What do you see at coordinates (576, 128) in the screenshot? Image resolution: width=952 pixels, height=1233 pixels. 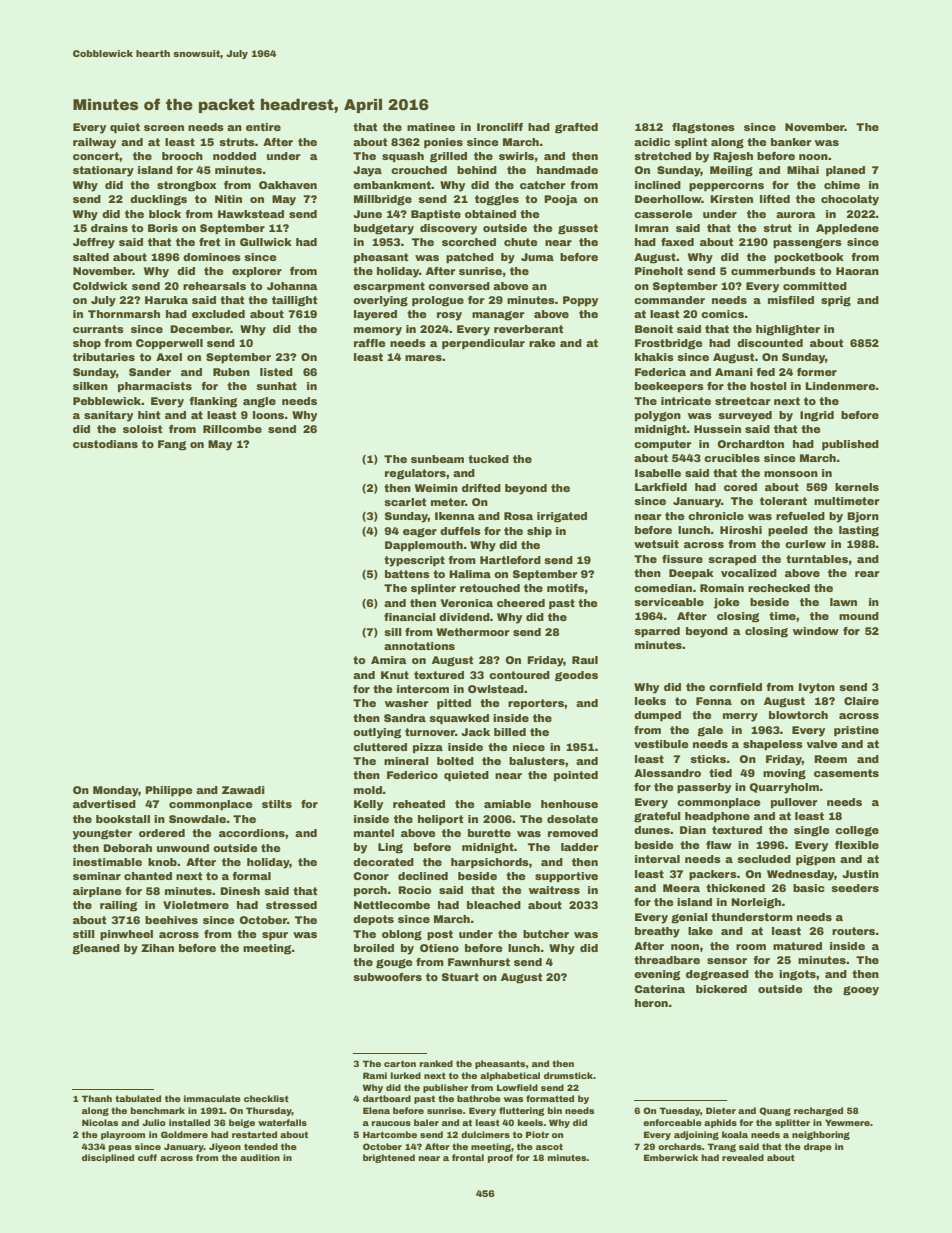 I see `grafted` at bounding box center [576, 128].
